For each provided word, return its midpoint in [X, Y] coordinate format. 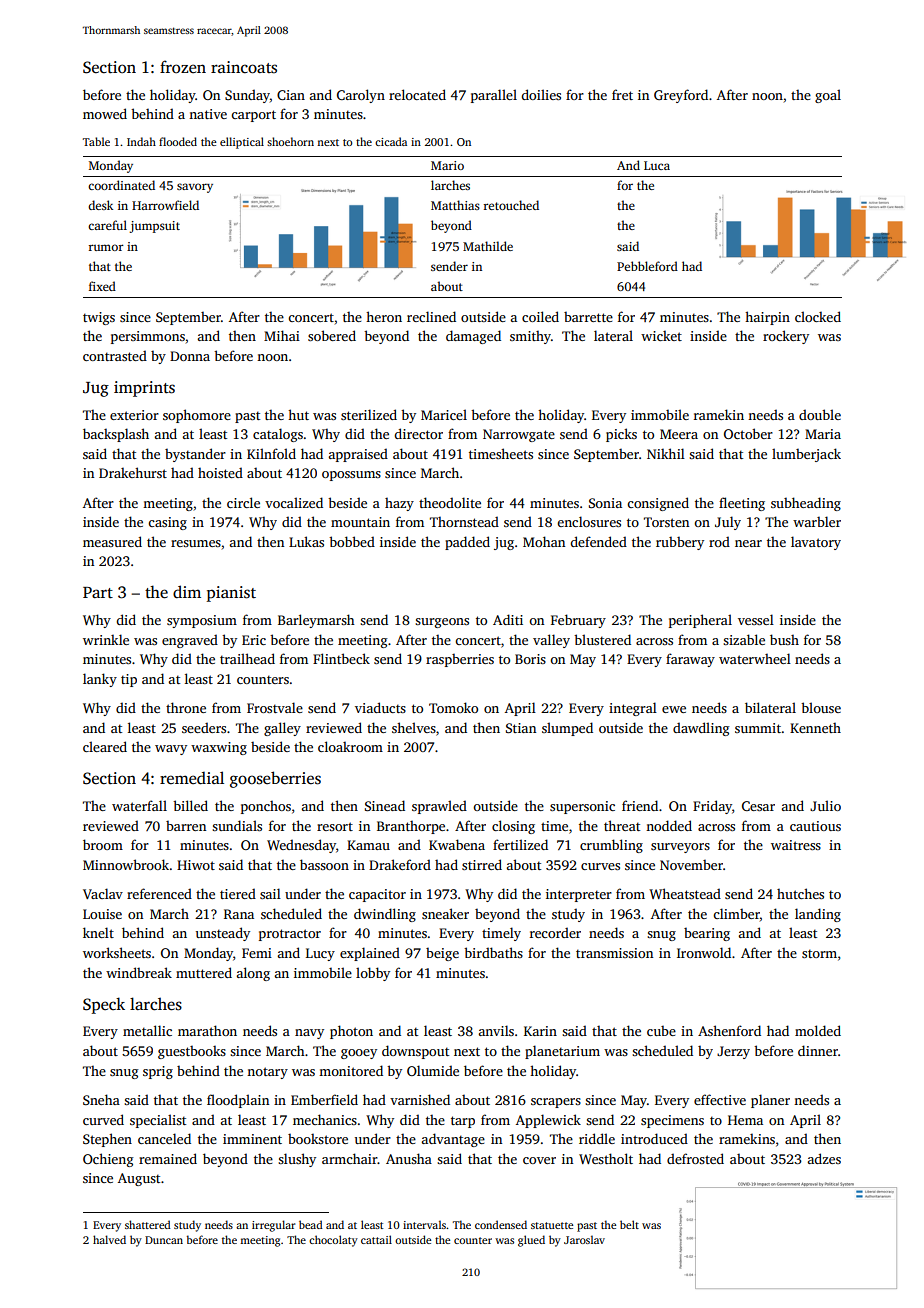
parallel [494, 96]
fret [622, 94]
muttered [204, 972]
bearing [707, 934]
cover [539, 1160]
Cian [291, 95]
